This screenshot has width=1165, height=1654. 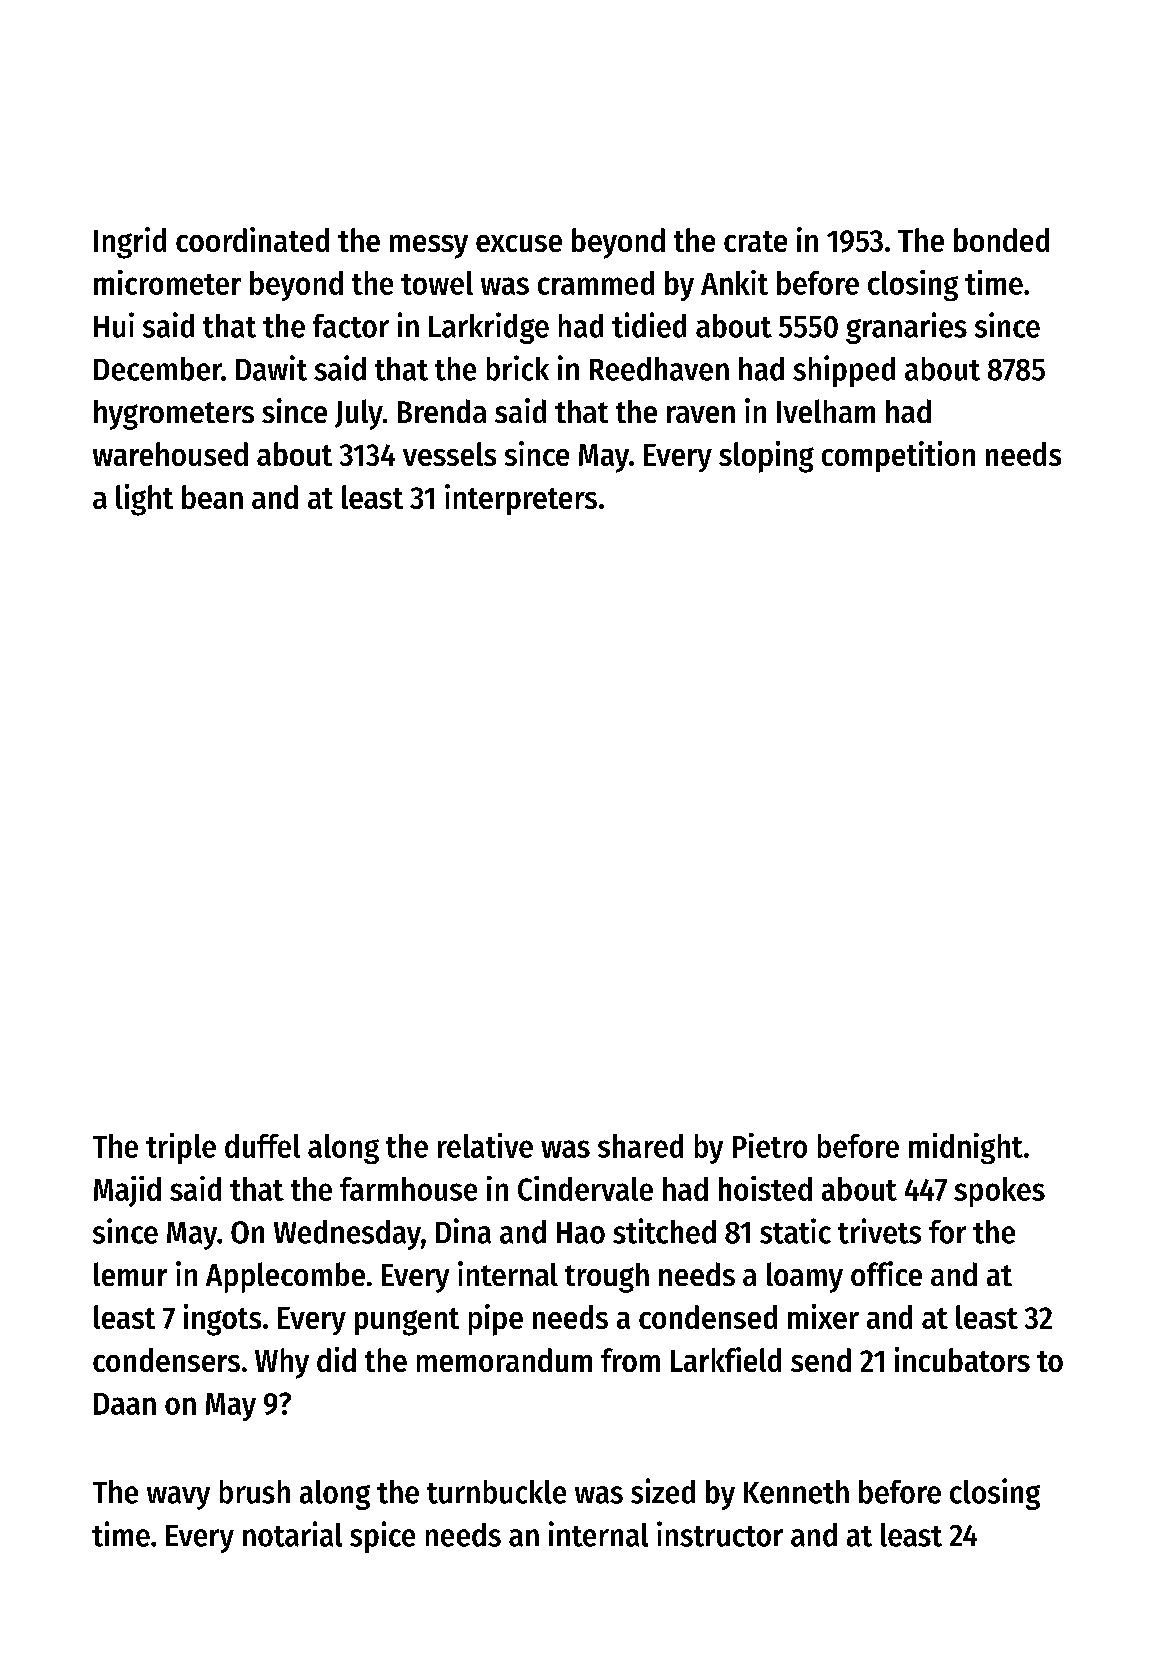 What do you see at coordinates (167, 282) in the screenshot?
I see `micrometer` at bounding box center [167, 282].
